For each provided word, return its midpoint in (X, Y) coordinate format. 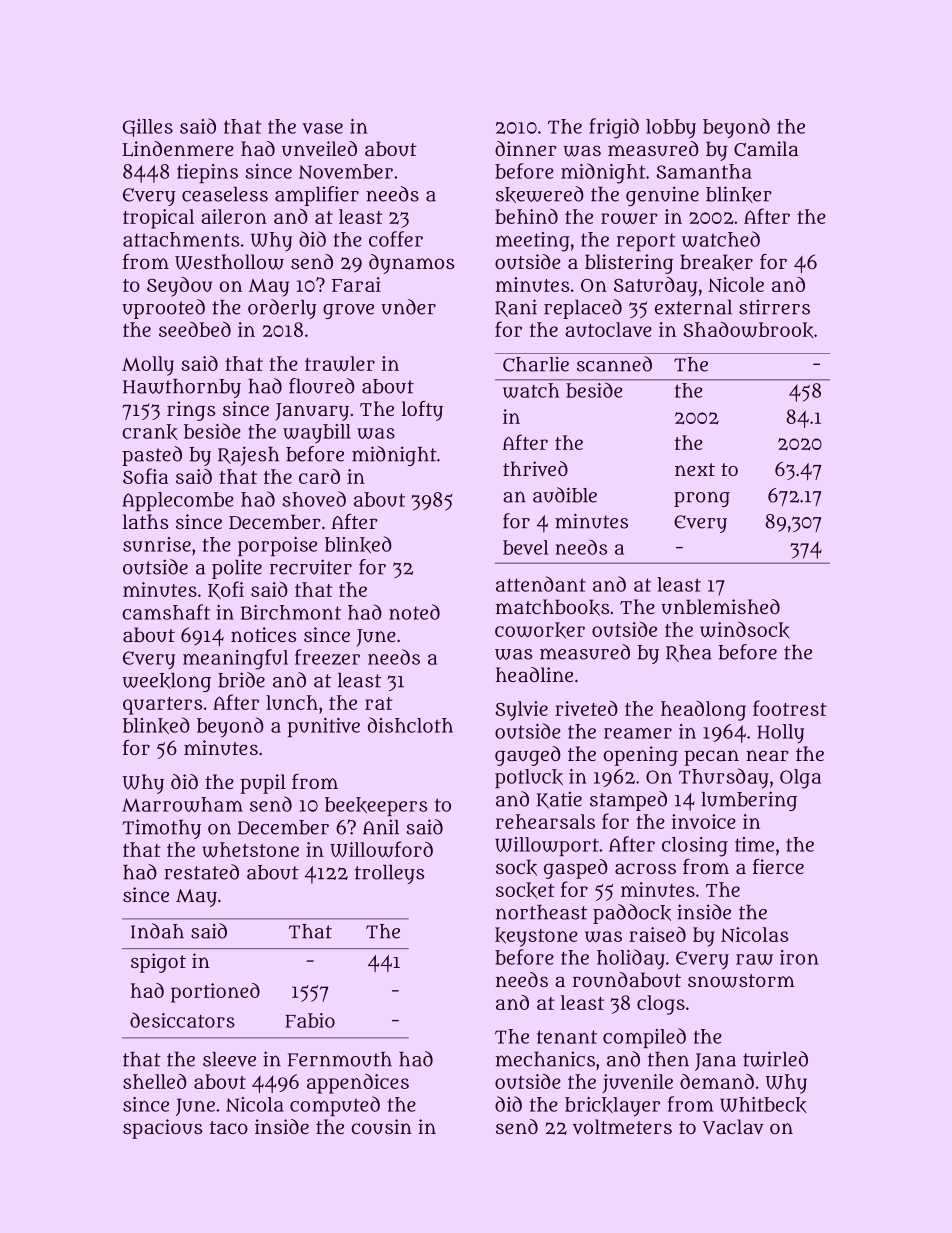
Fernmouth (340, 1059)
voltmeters (622, 1126)
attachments (181, 239)
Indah (157, 931)
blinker (739, 194)
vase (322, 128)
